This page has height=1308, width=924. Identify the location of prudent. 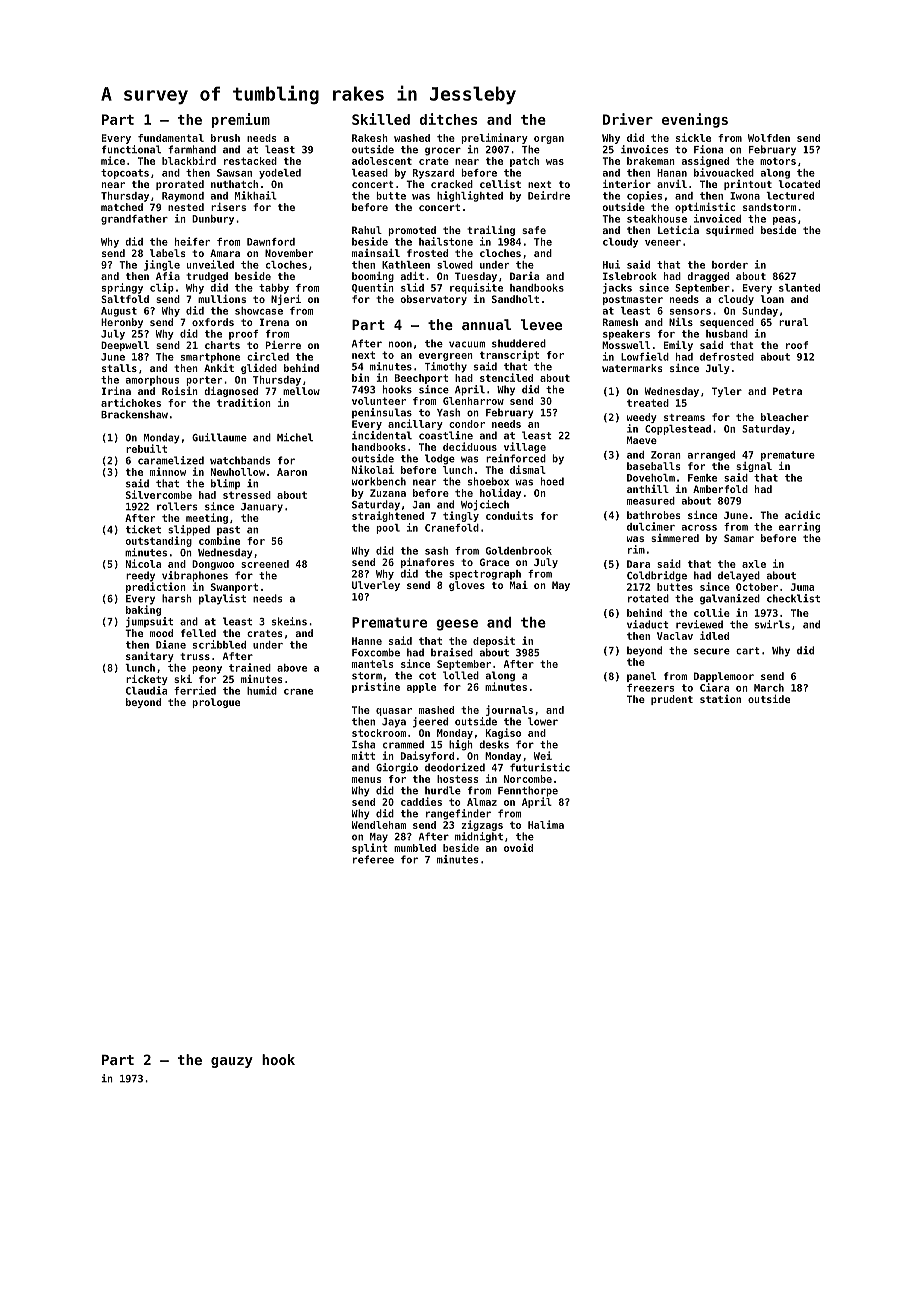
(672, 700).
